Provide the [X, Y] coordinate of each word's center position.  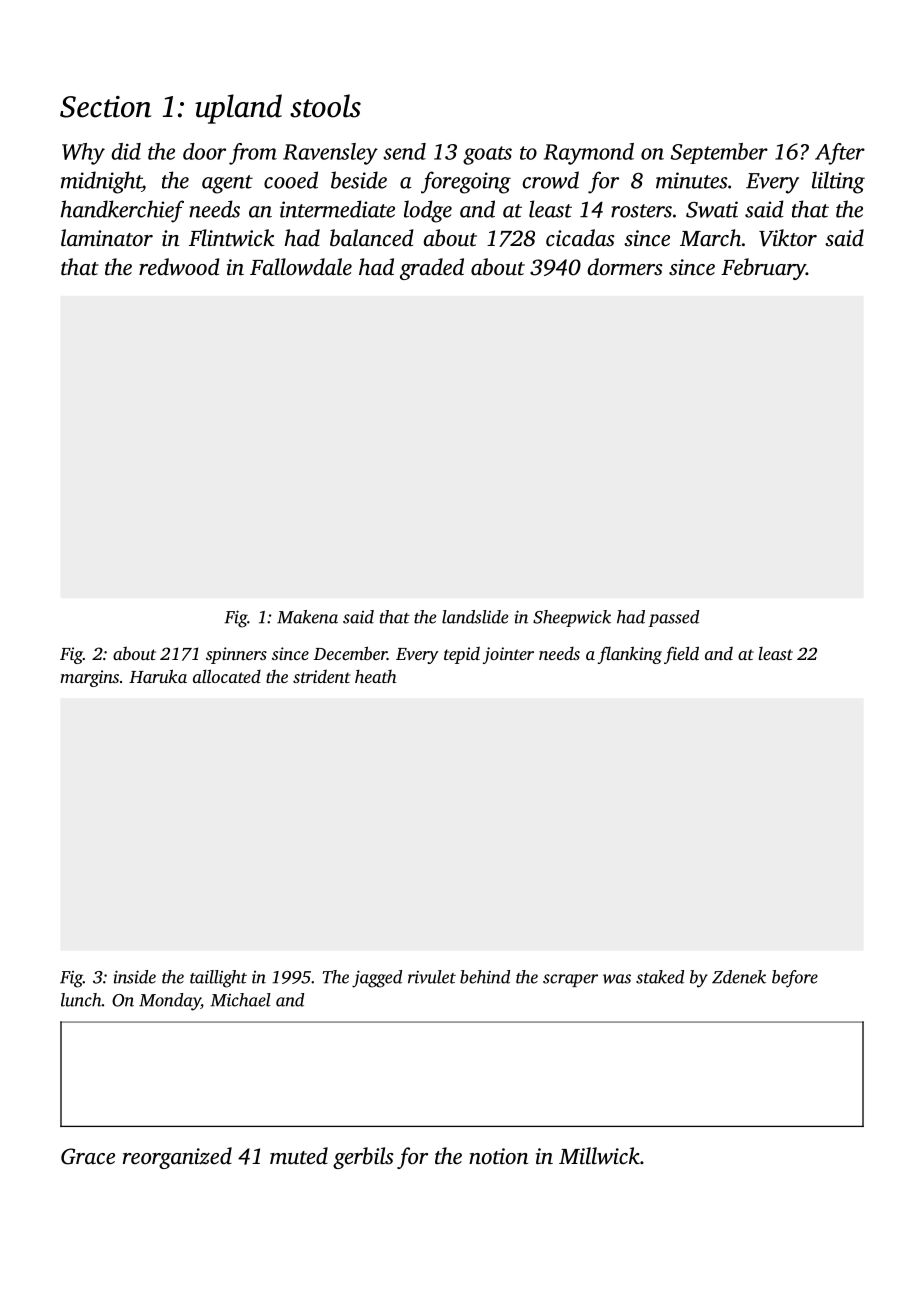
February [763, 269]
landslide [475, 617]
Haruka [158, 676]
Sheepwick [572, 618]
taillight [218, 979]
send [404, 151]
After [840, 154]
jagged [377, 979]
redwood [179, 267]
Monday [170, 1002]
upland [238, 109]
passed [673, 618]
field [681, 655]
